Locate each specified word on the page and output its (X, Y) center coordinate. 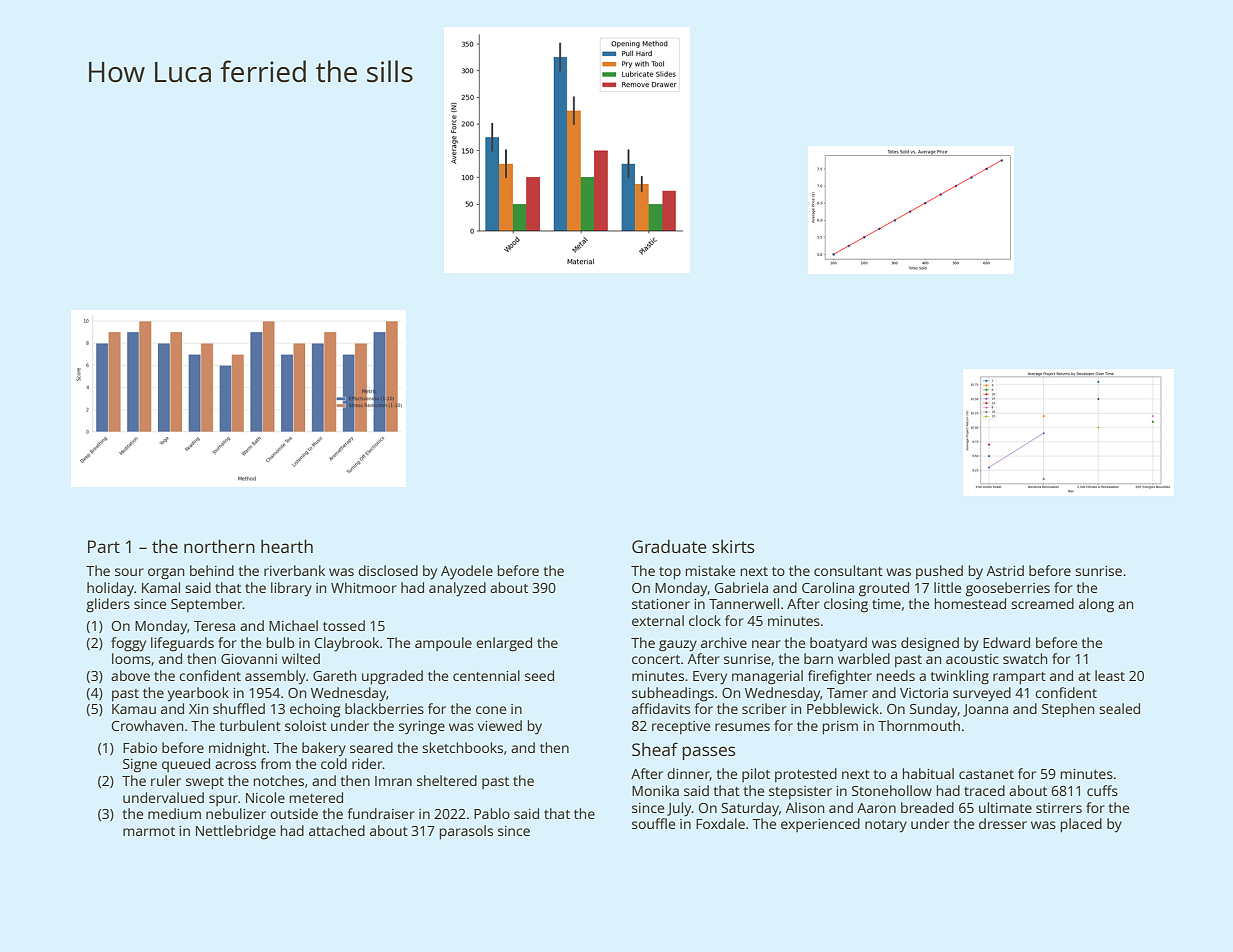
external (658, 620)
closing (846, 605)
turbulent (250, 725)
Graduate (669, 546)
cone (491, 710)
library (291, 589)
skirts (733, 546)
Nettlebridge (236, 832)
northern (219, 546)
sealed (1119, 708)
